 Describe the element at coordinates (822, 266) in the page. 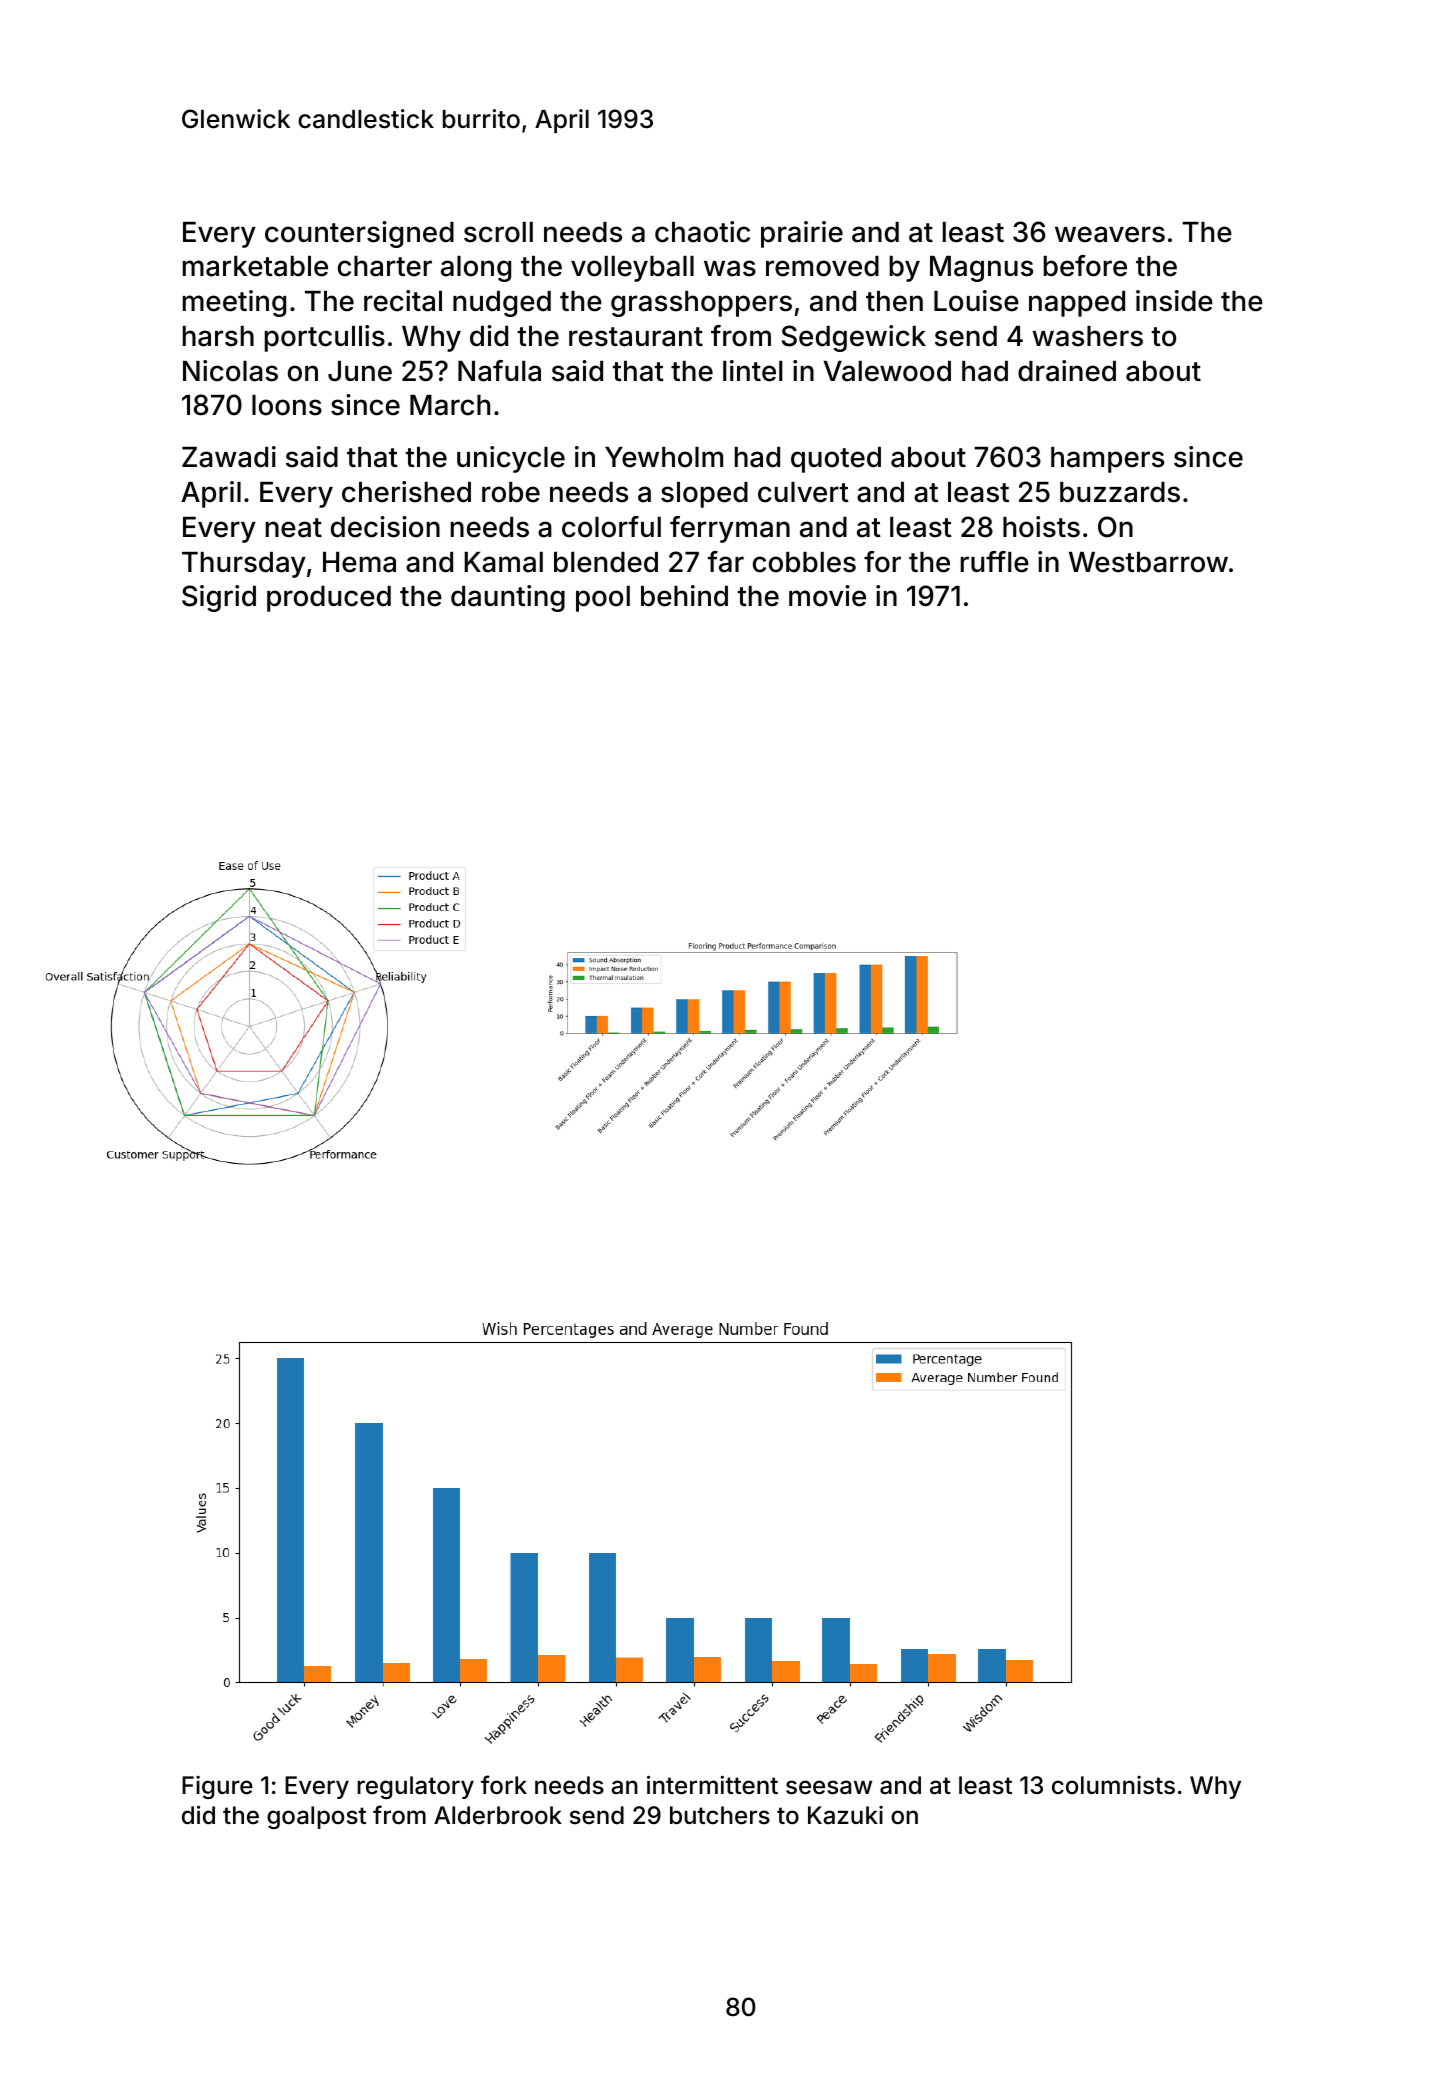

I see `removed` at that location.
